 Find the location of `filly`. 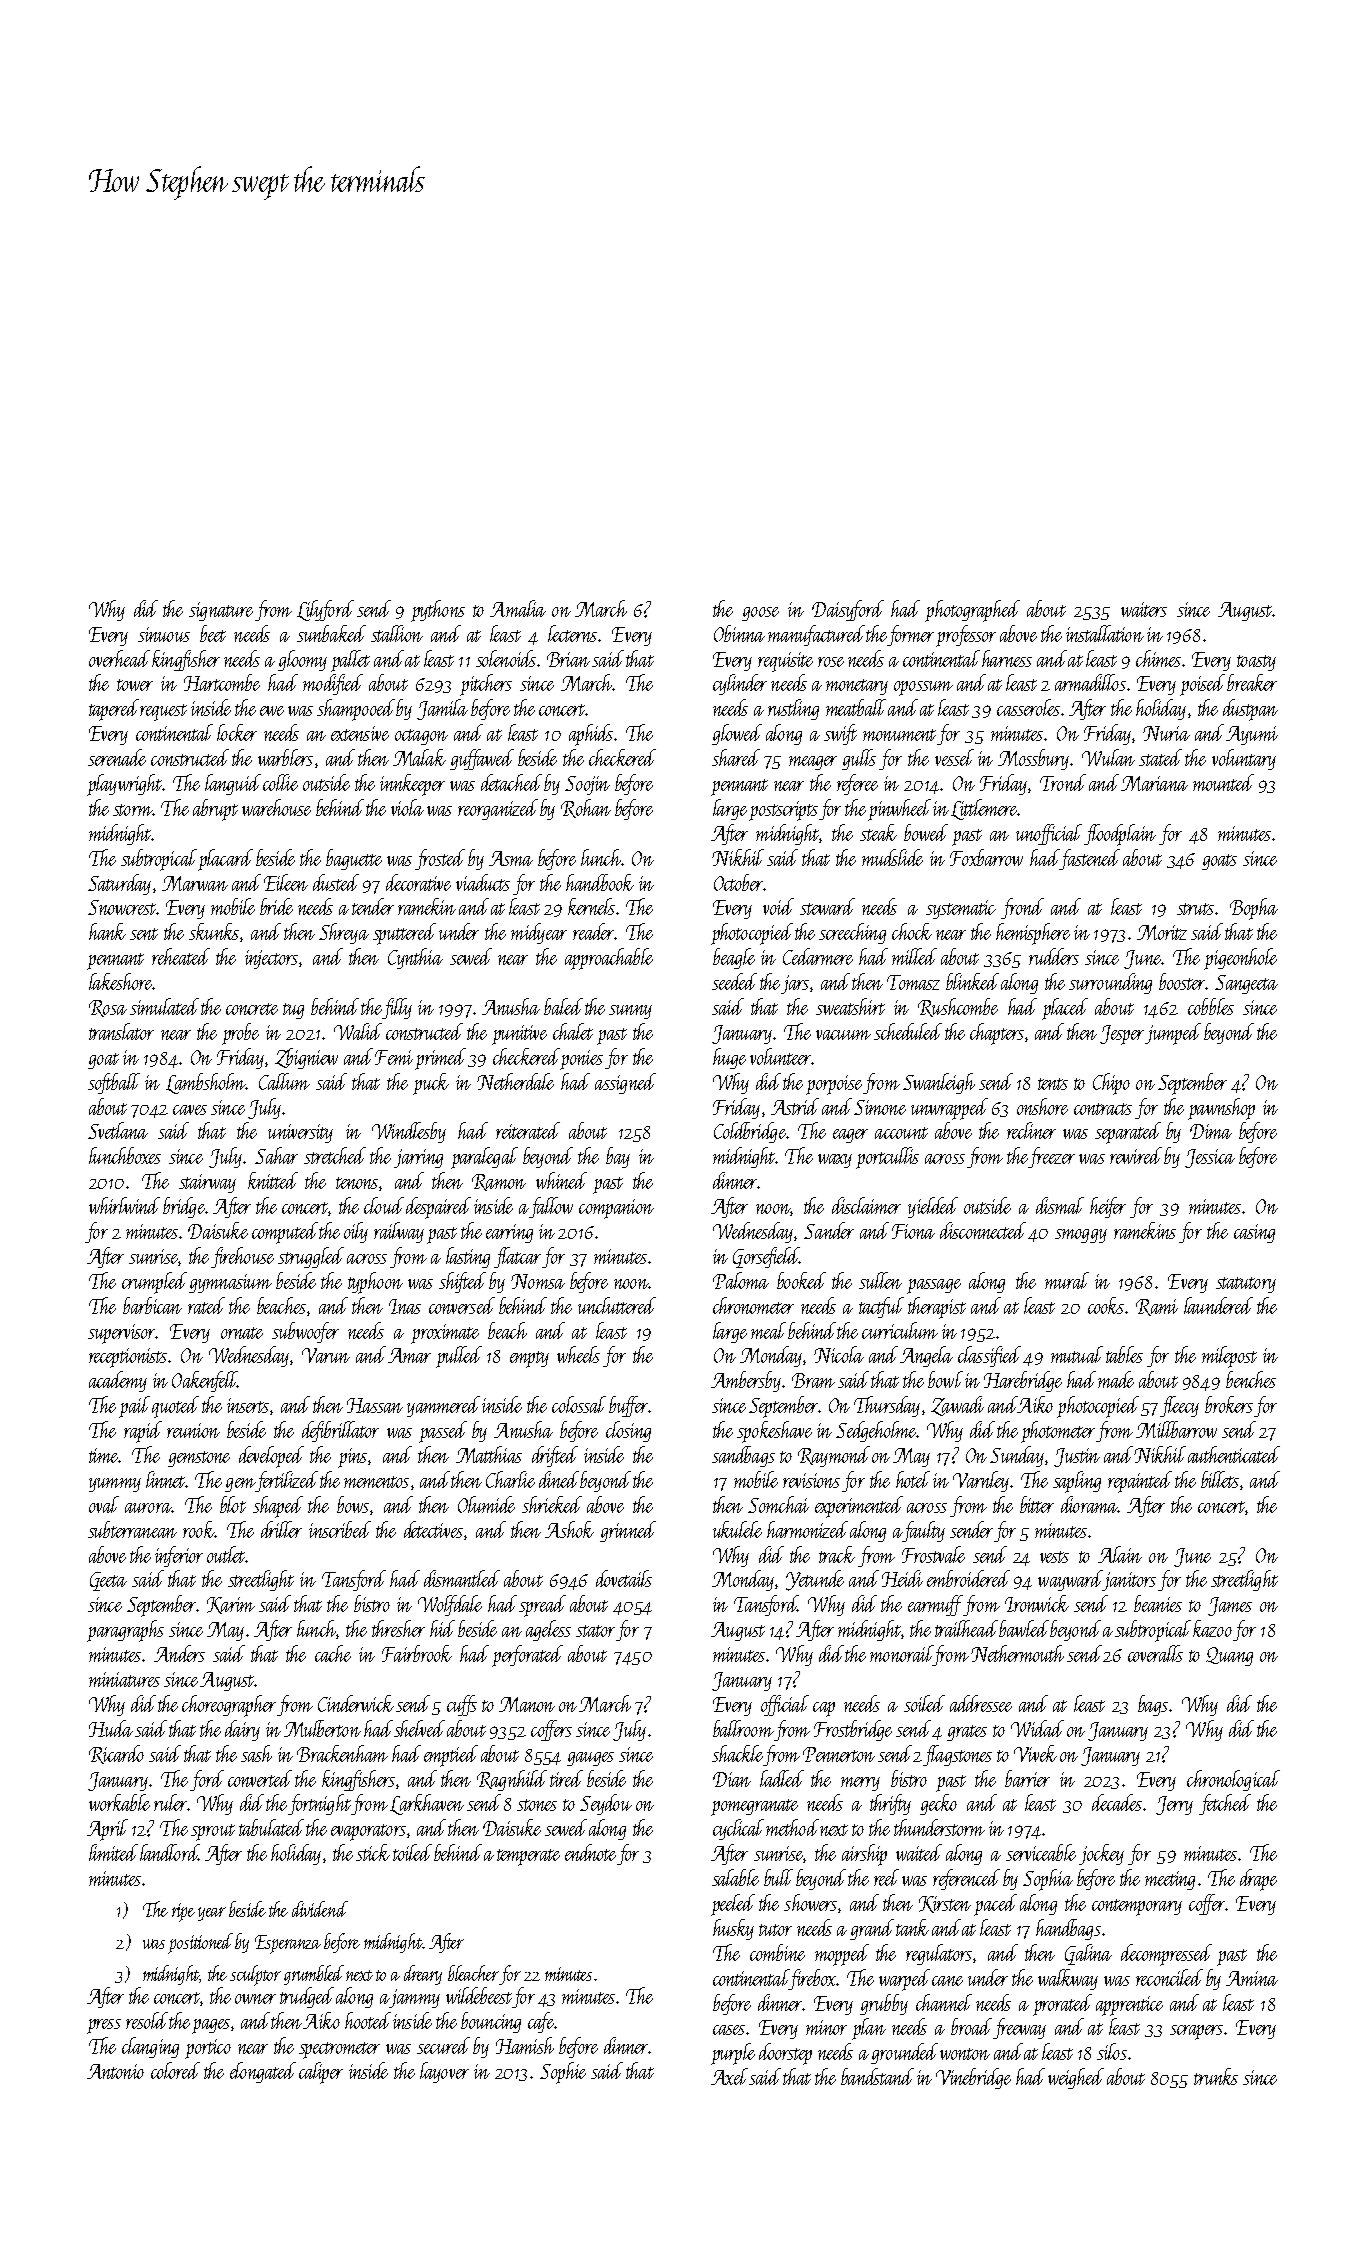

filly is located at coordinates (397, 1008).
